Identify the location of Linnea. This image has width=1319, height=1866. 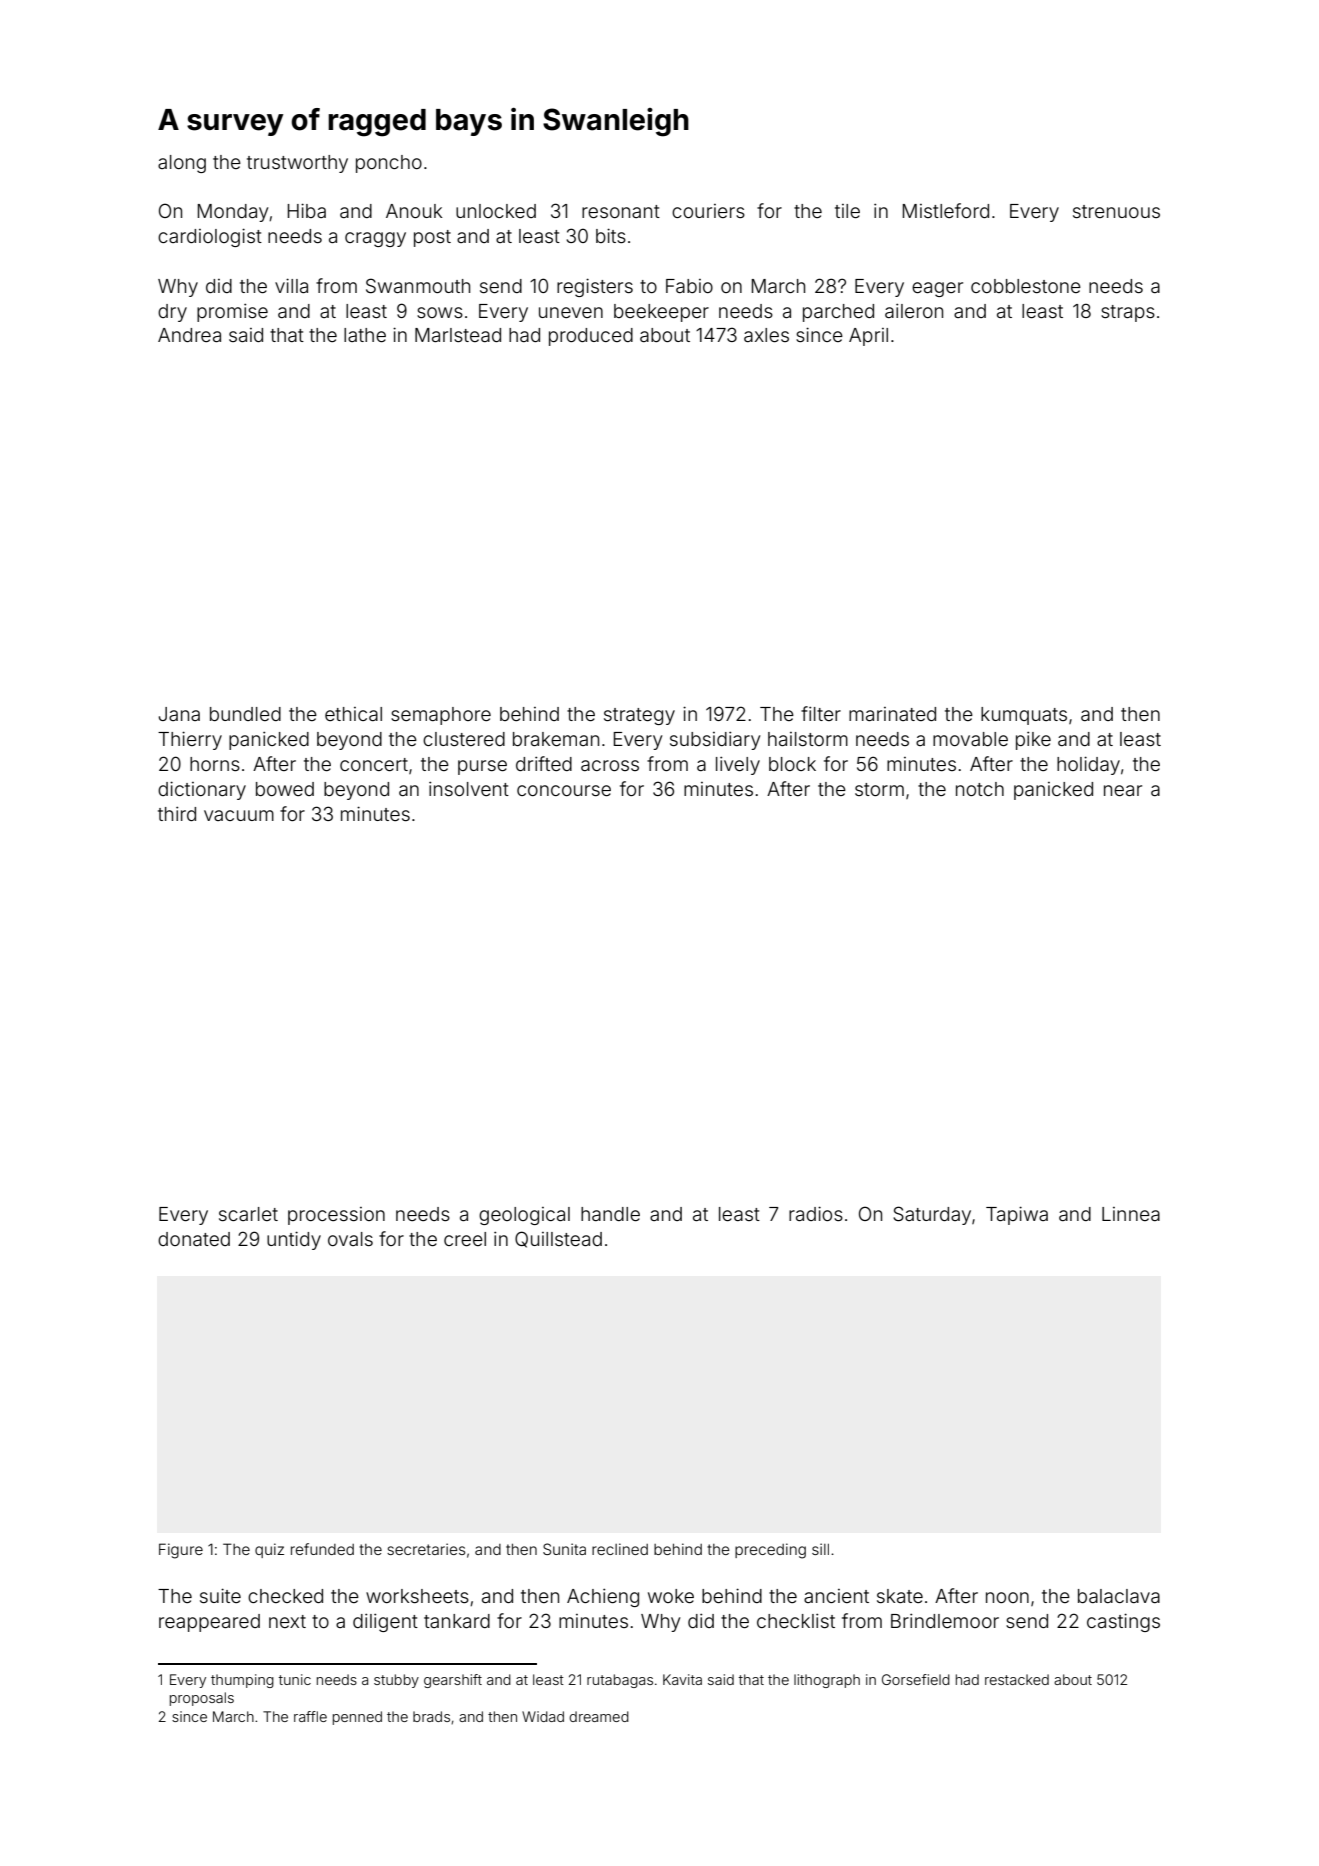
(1131, 1214).
